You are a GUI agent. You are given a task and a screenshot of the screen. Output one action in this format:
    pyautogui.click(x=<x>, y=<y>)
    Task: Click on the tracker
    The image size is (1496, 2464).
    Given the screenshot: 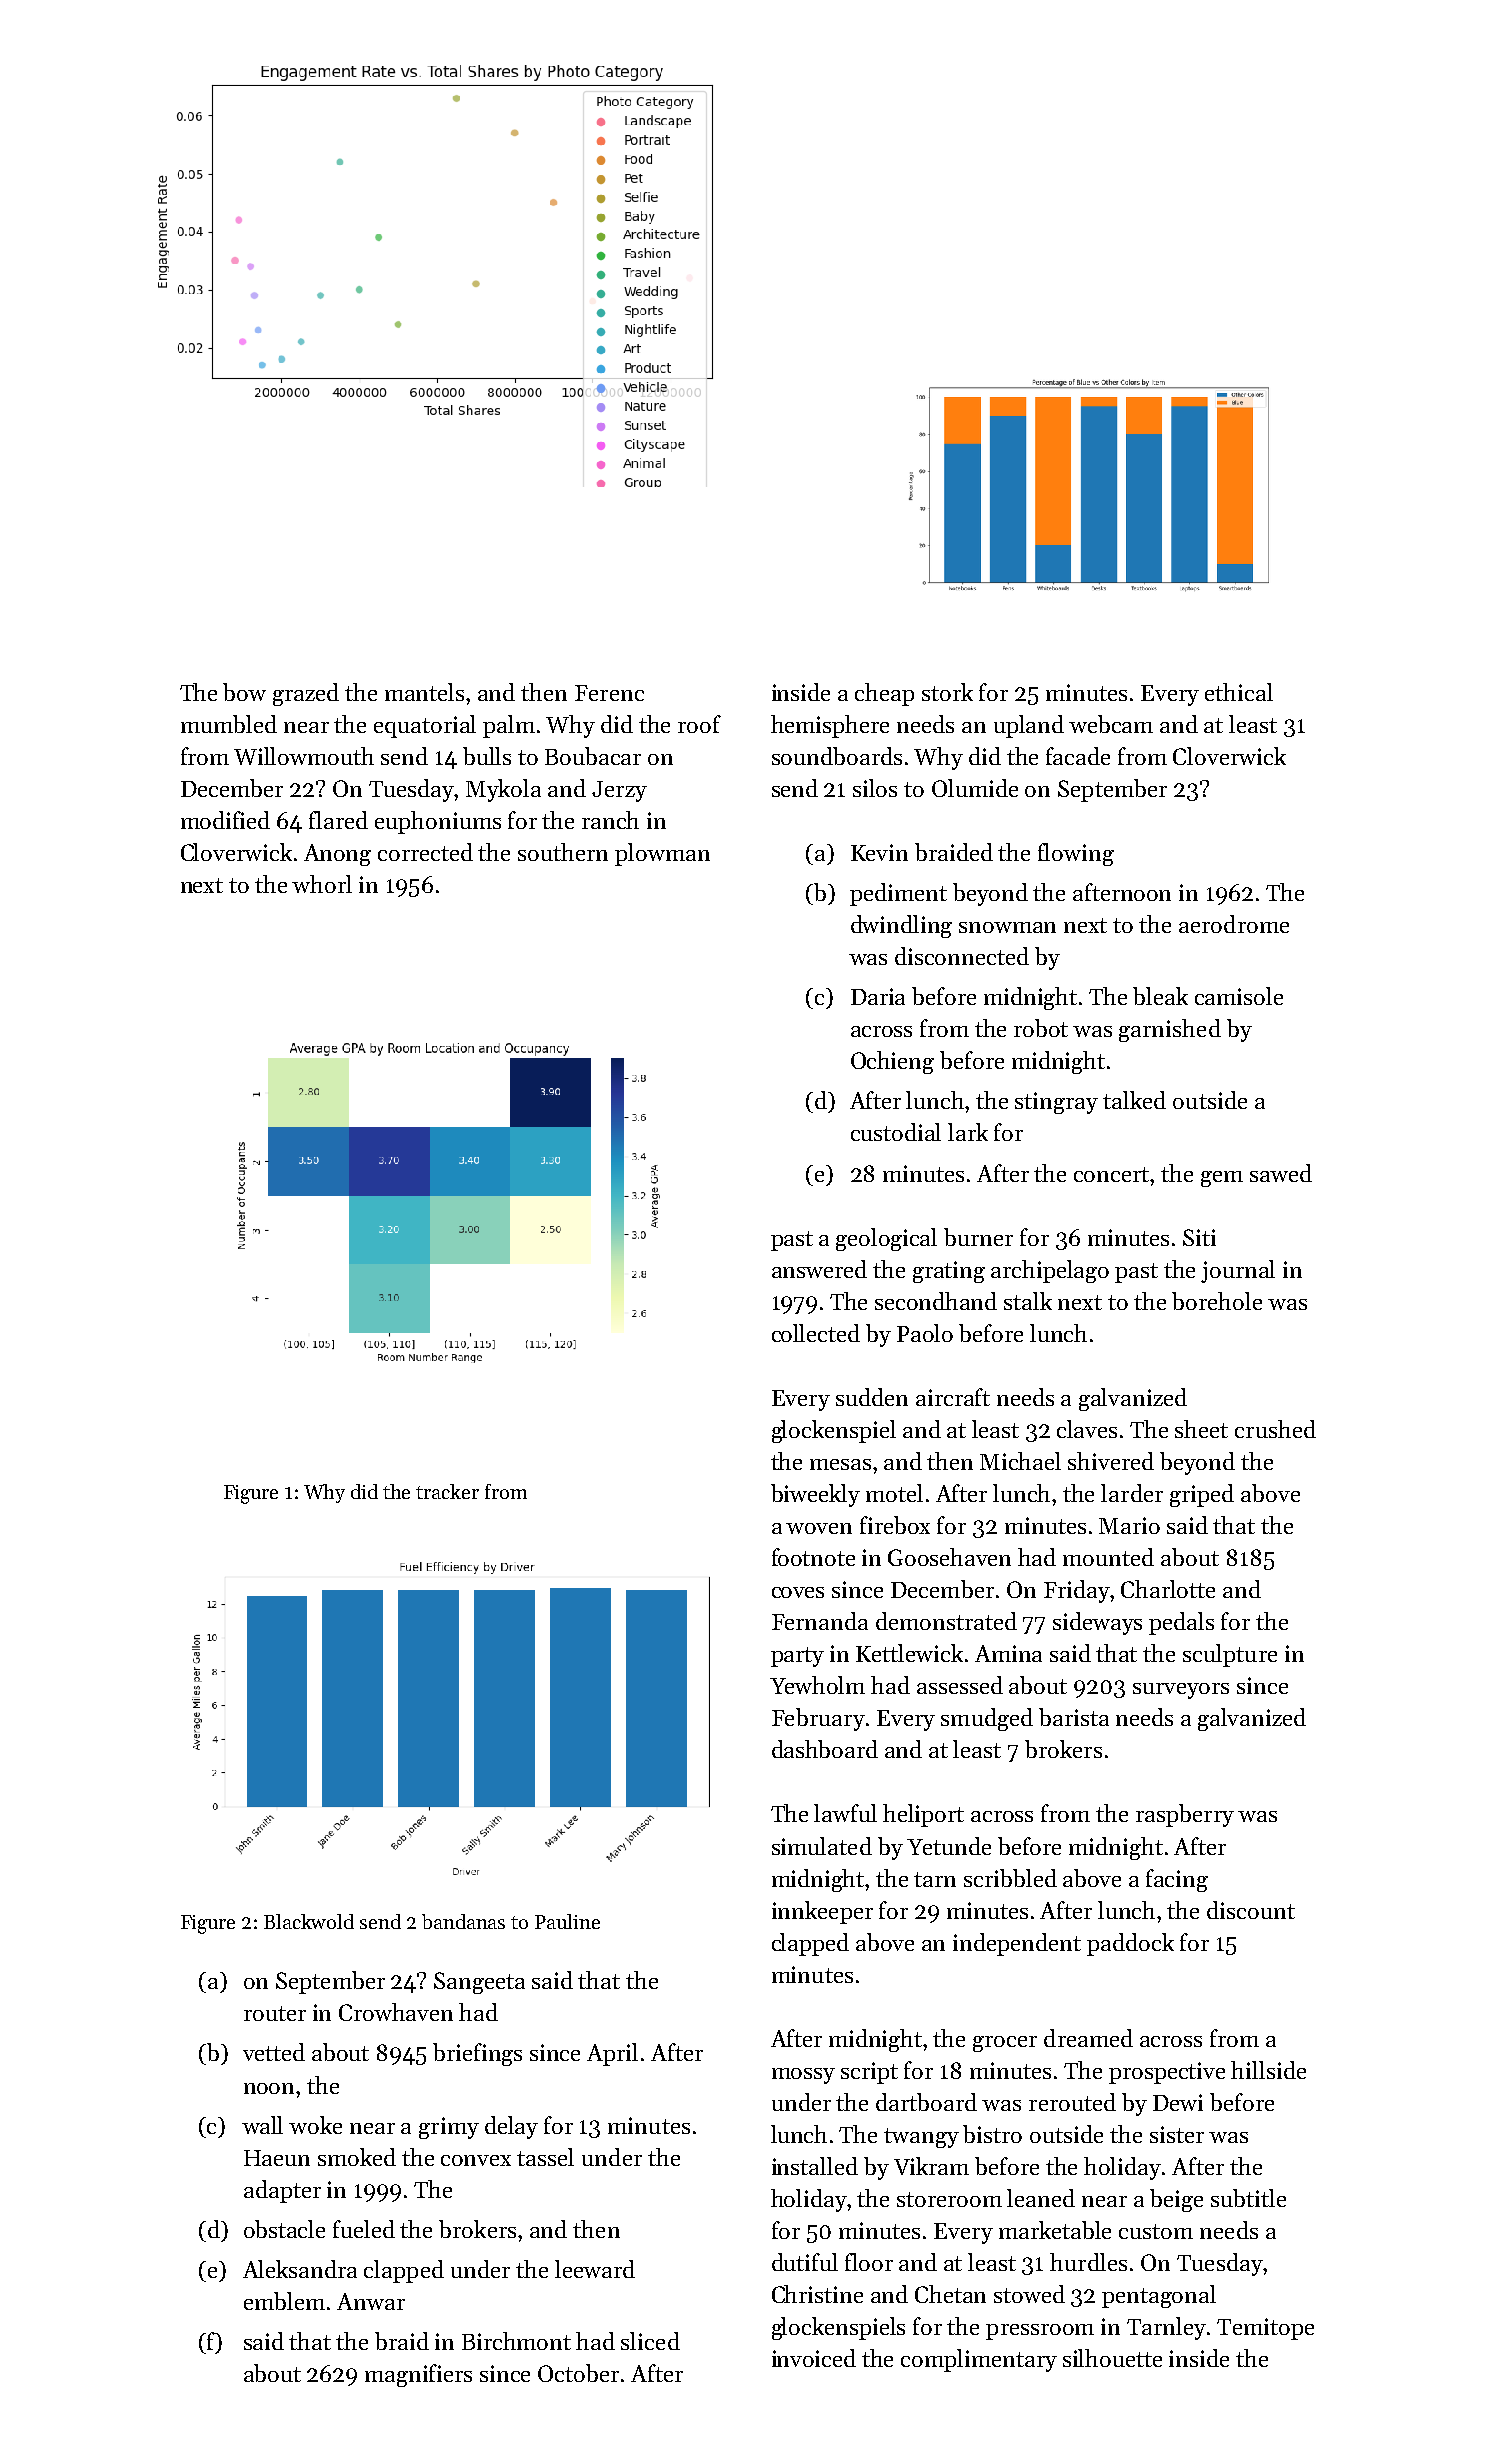 What is the action you would take?
    pyautogui.click(x=447, y=1491)
